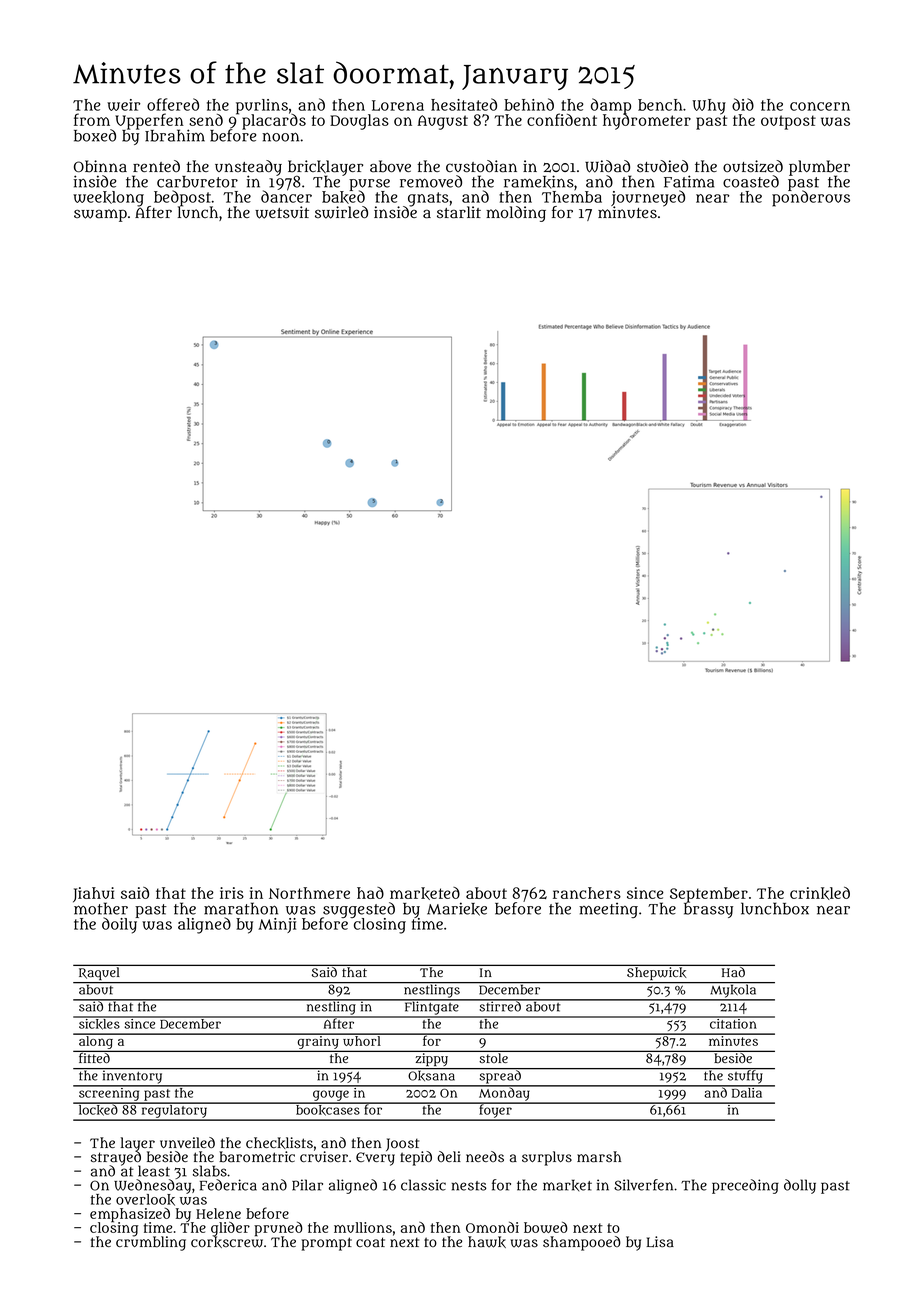 This document has height=1308, width=924. Describe the element at coordinates (708, 910) in the document. I see `brassy` at that location.
